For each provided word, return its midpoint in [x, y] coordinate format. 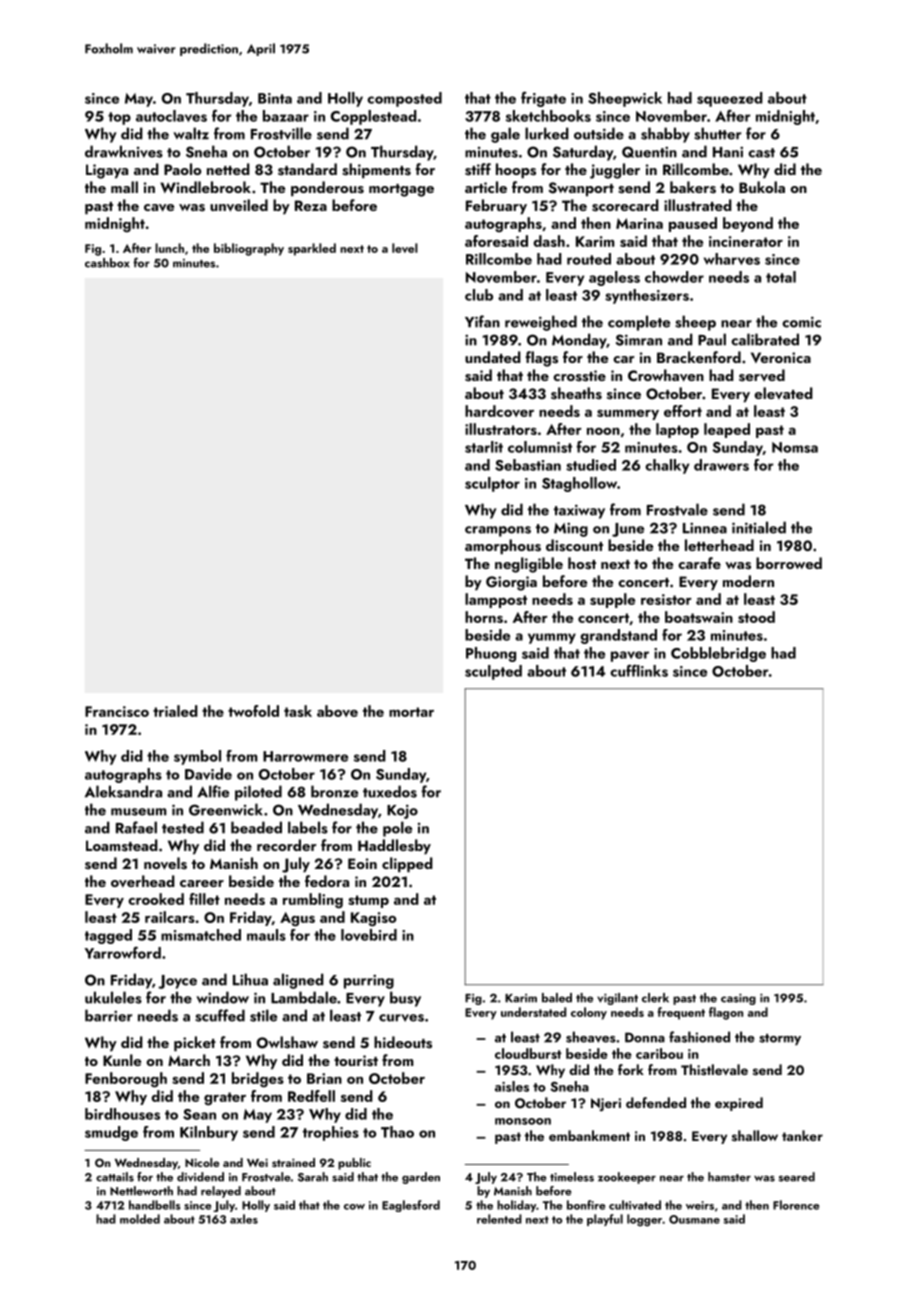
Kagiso [373, 919]
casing [738, 999]
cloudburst [528, 1053]
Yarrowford [123, 952]
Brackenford [699, 357]
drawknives [124, 151]
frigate [543, 99]
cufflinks [639, 670]
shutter [717, 133]
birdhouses [122, 1114]
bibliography [249, 249]
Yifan [482, 321]
